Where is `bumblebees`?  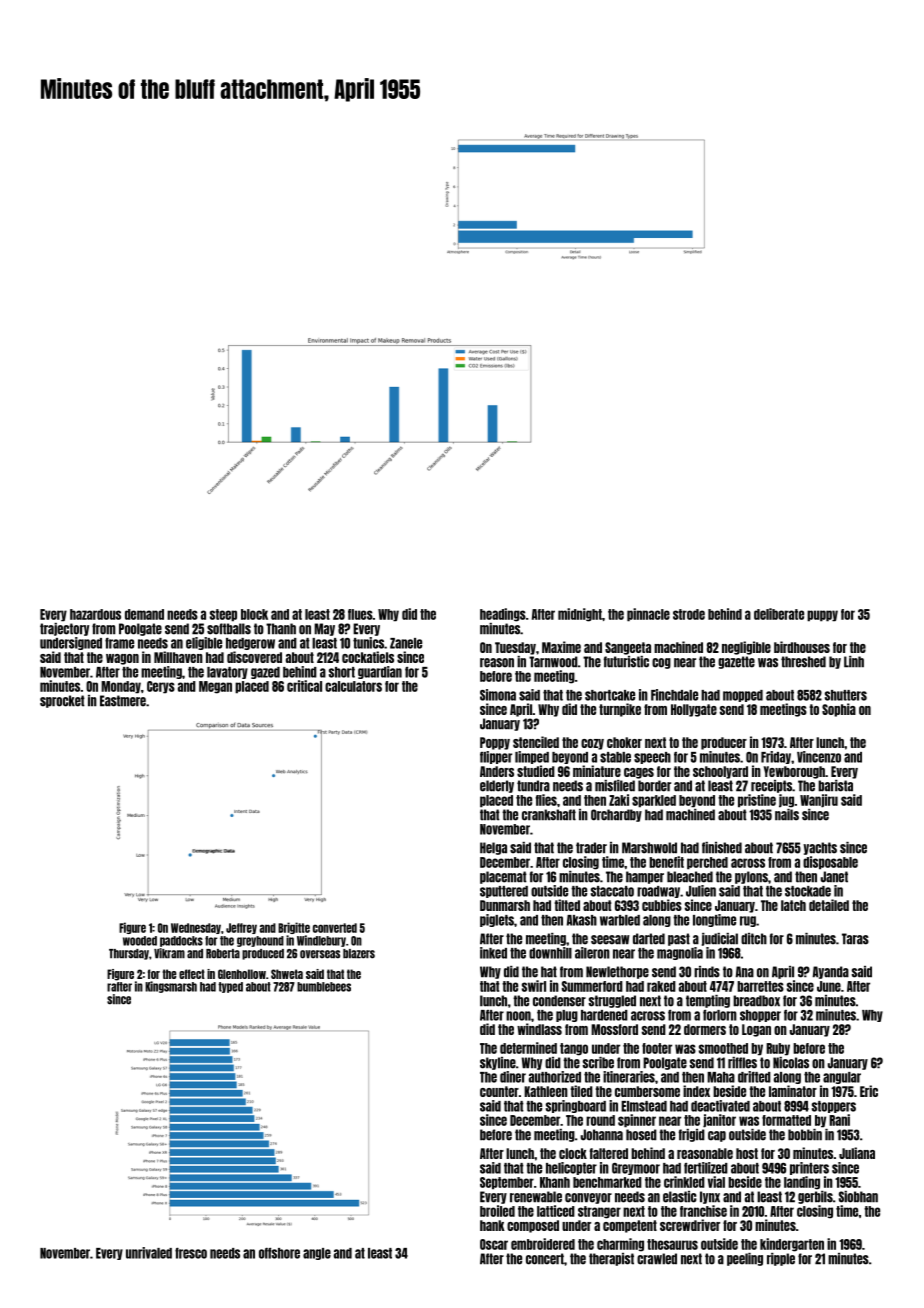 bumblebees is located at coordinates (324, 987).
